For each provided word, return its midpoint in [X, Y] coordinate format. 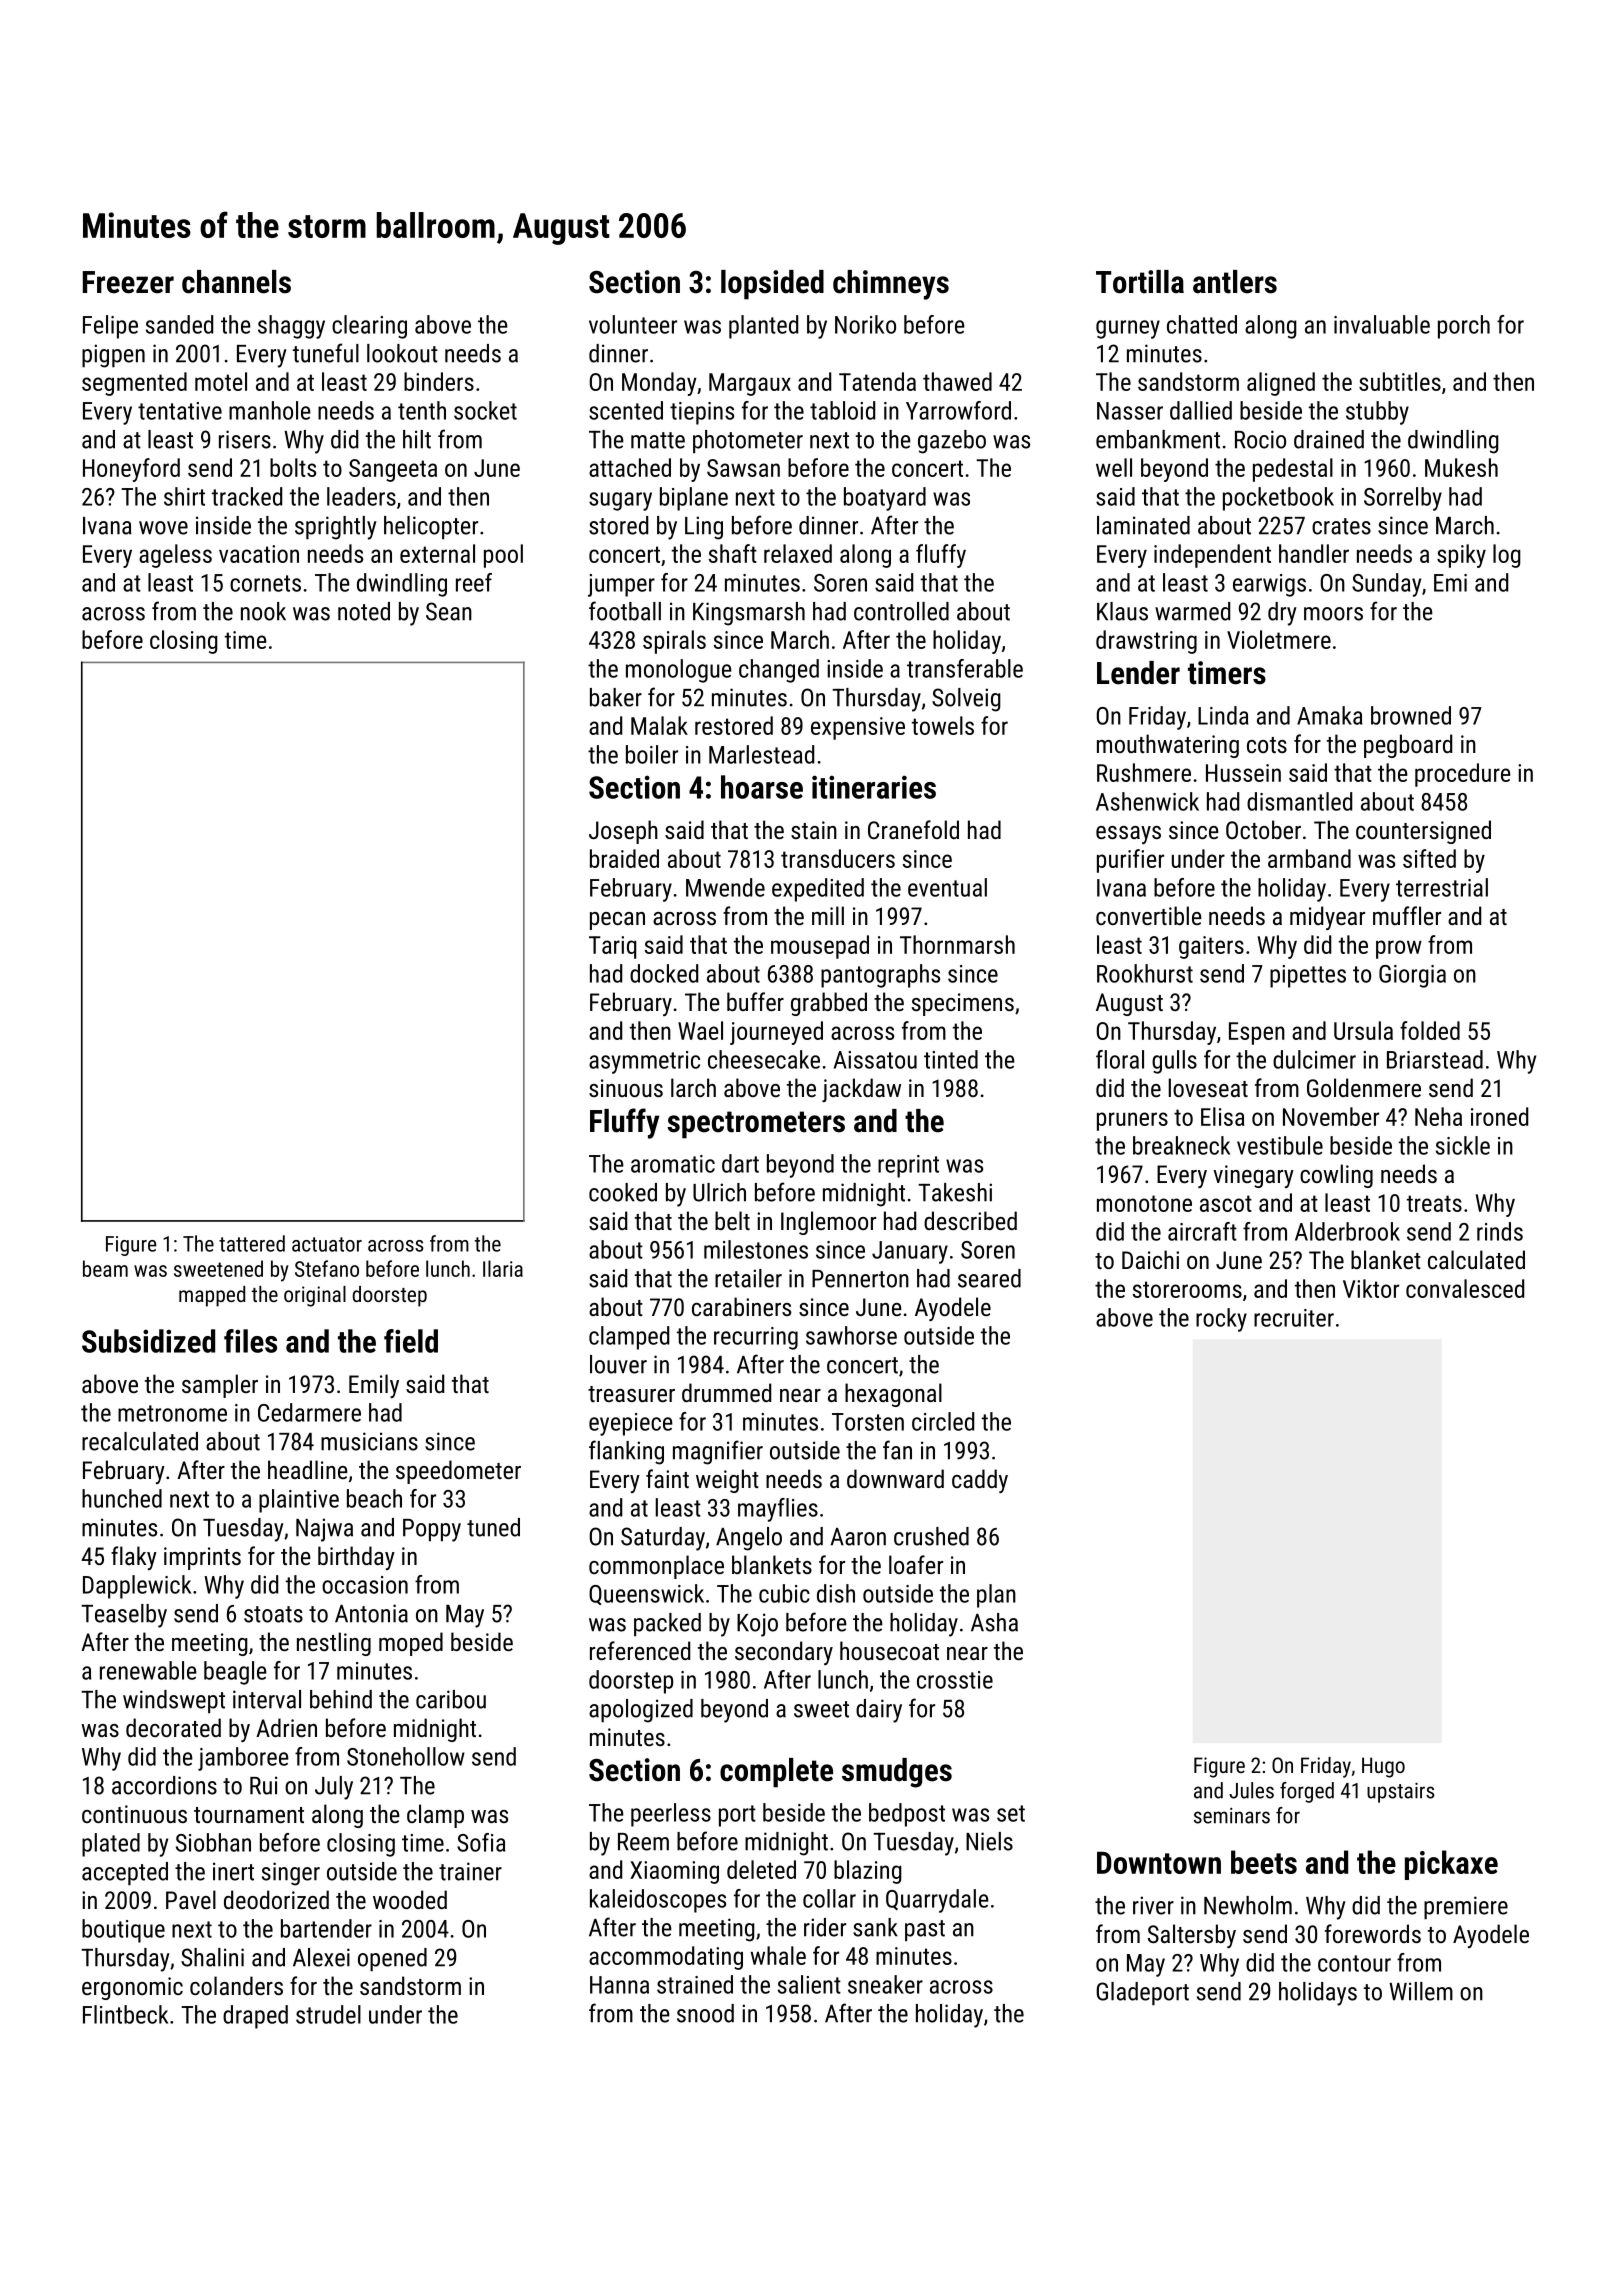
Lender [1138, 673]
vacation [259, 554]
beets [1264, 1862]
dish [836, 1593]
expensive [858, 728]
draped [255, 2017]
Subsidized [148, 1341]
